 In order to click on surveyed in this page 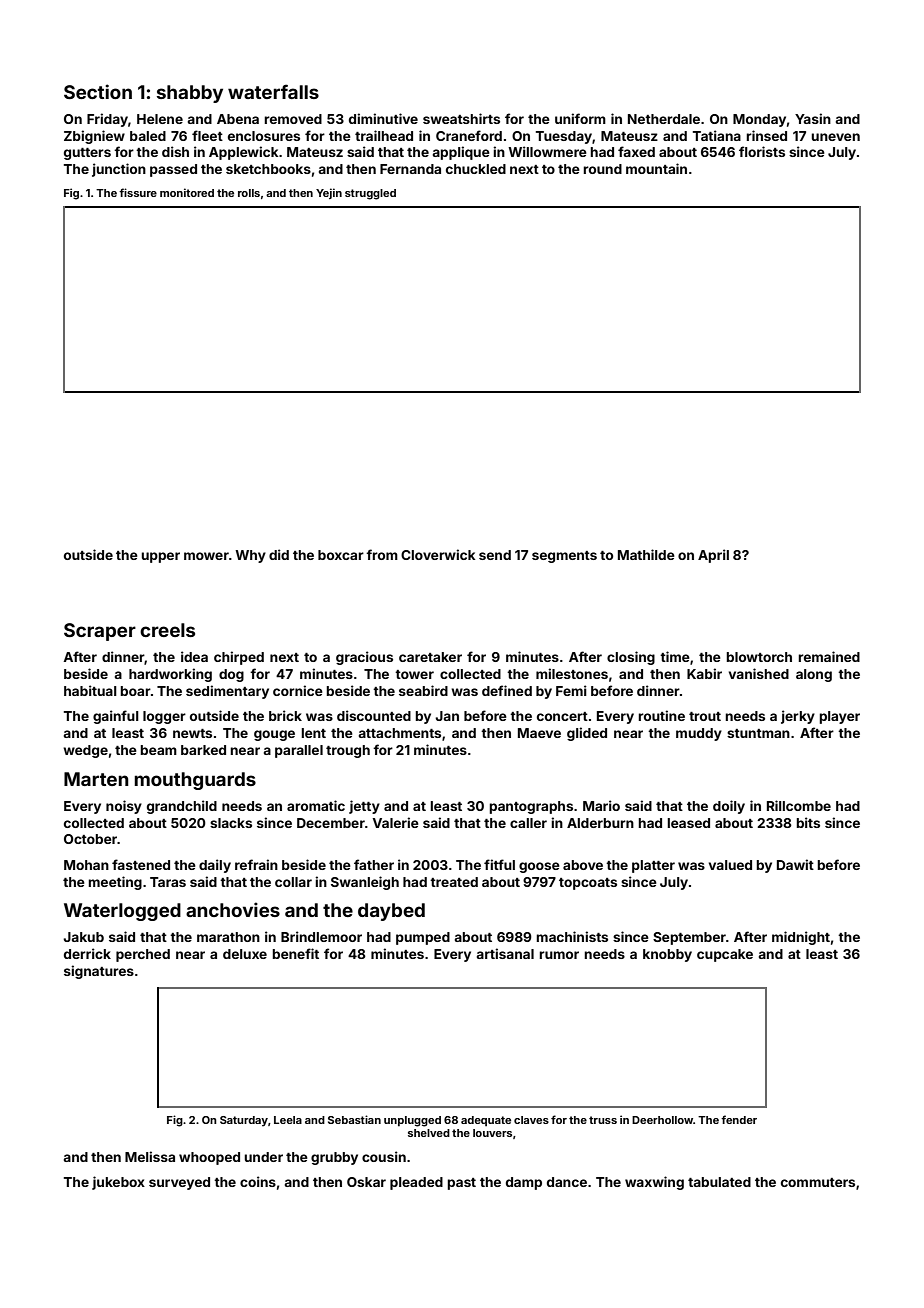, I will do `click(179, 1183)`.
